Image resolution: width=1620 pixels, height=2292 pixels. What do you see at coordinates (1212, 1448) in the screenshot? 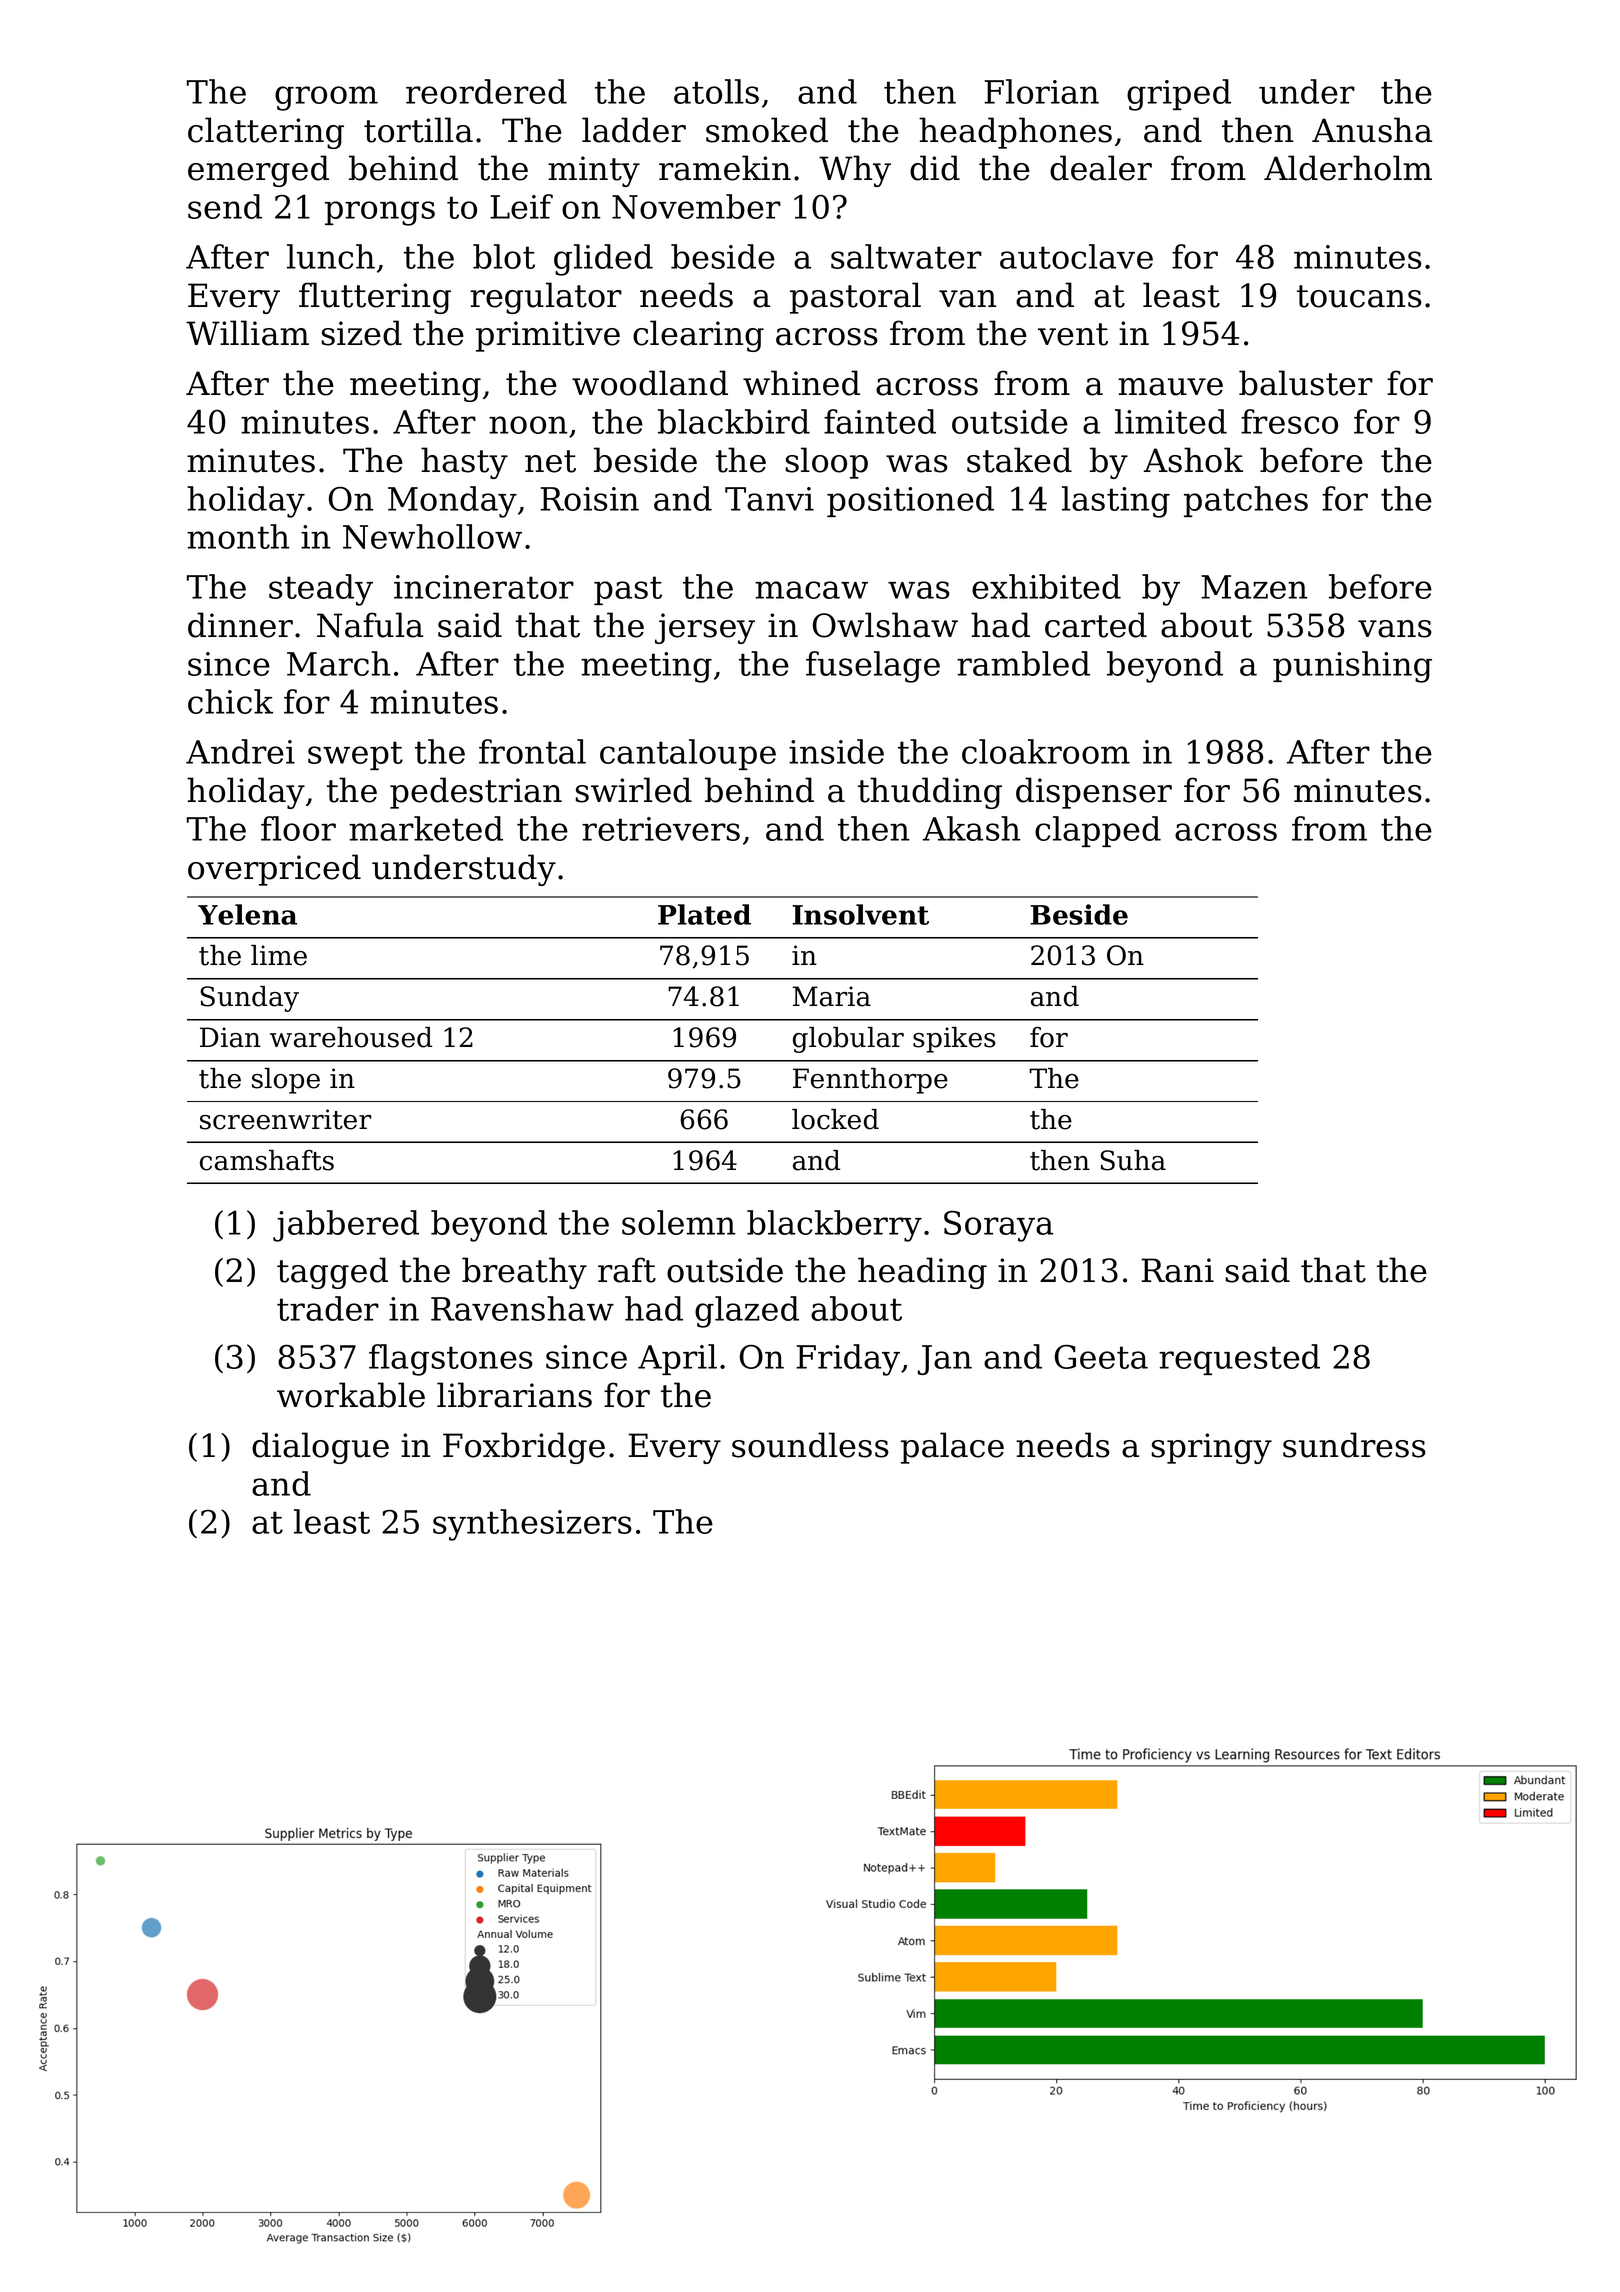
I see `springy` at bounding box center [1212, 1448].
